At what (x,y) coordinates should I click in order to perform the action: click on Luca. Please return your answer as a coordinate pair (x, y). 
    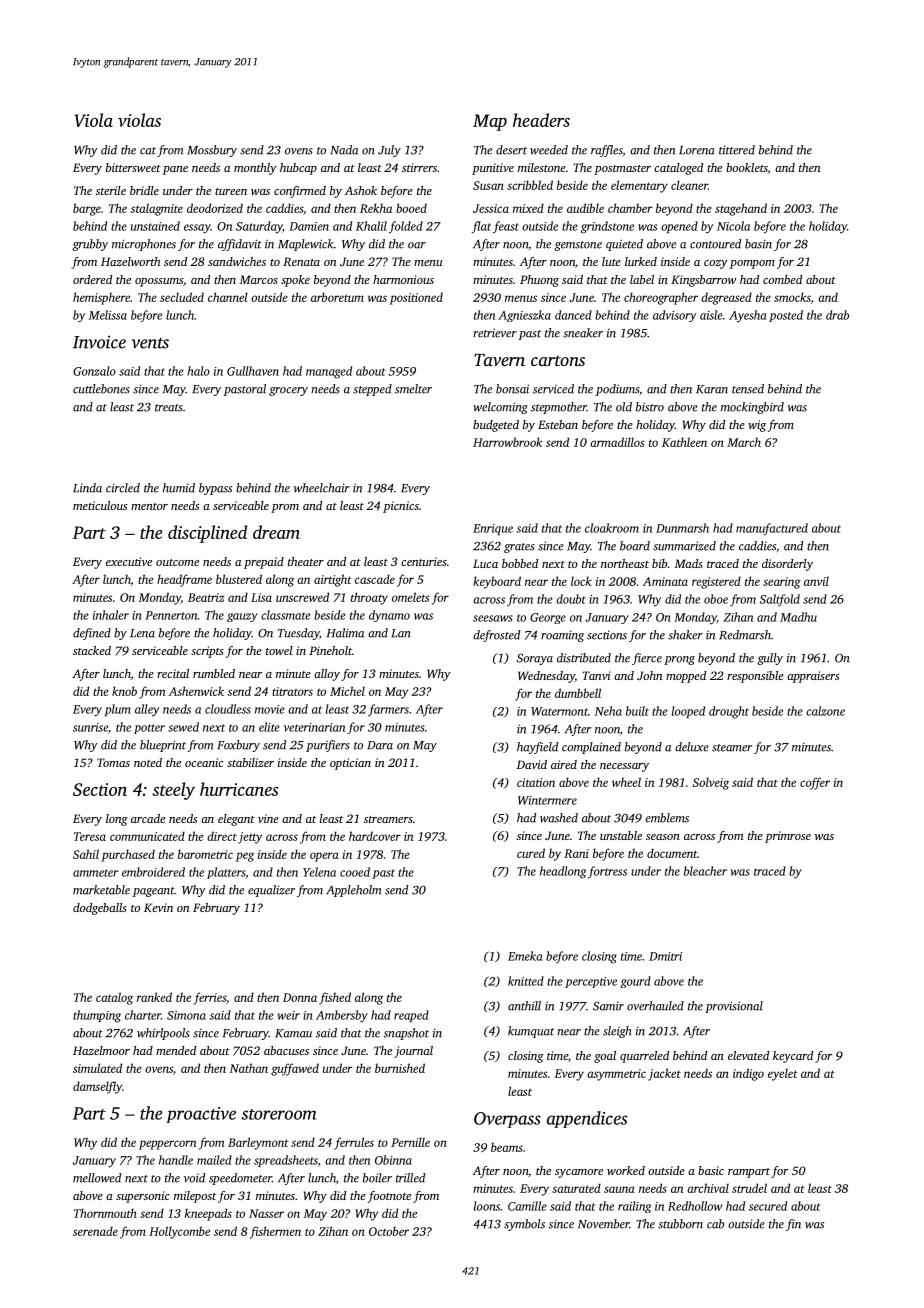
    Looking at the image, I should click on (485, 563).
